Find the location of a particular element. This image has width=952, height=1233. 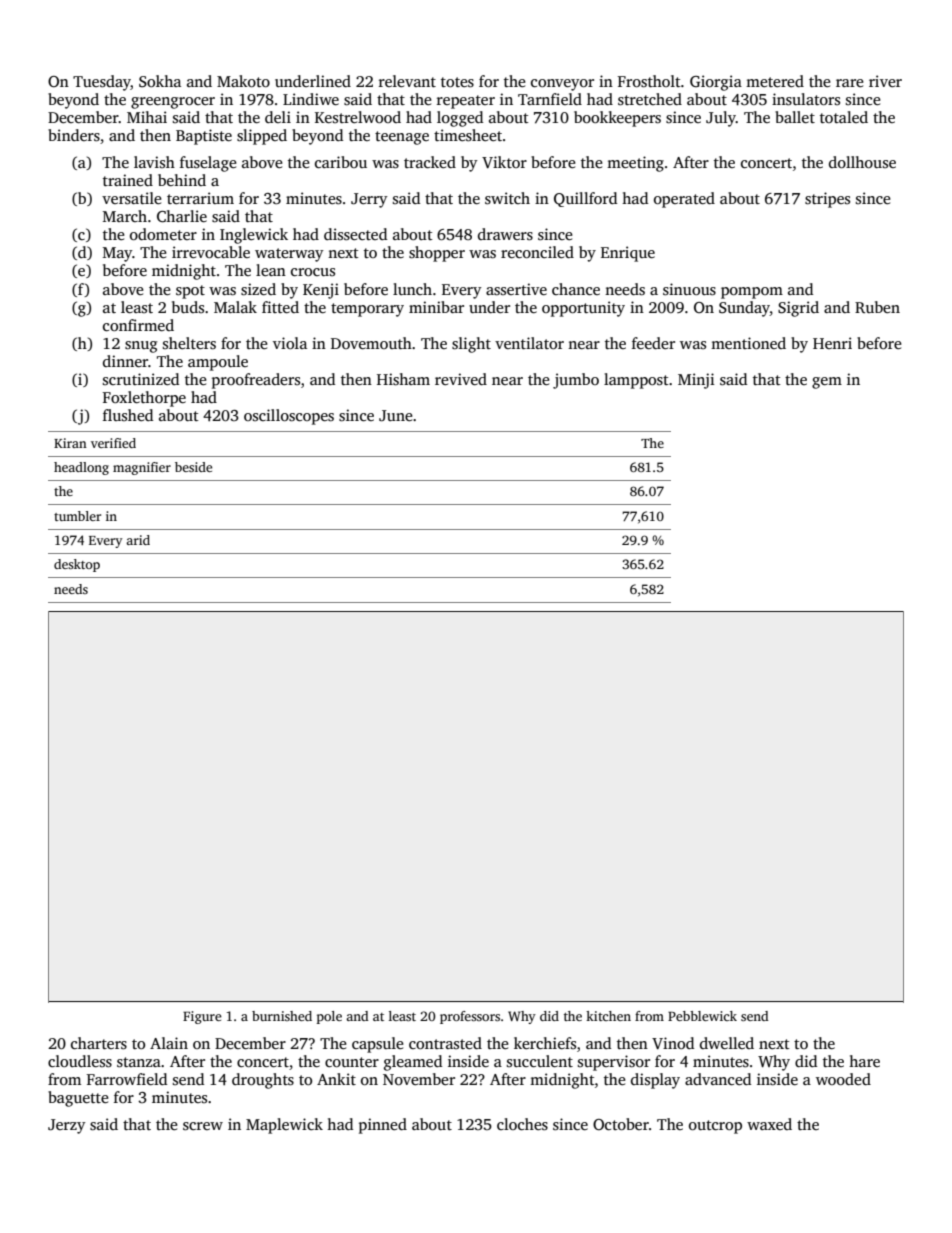

June is located at coordinates (396, 416).
